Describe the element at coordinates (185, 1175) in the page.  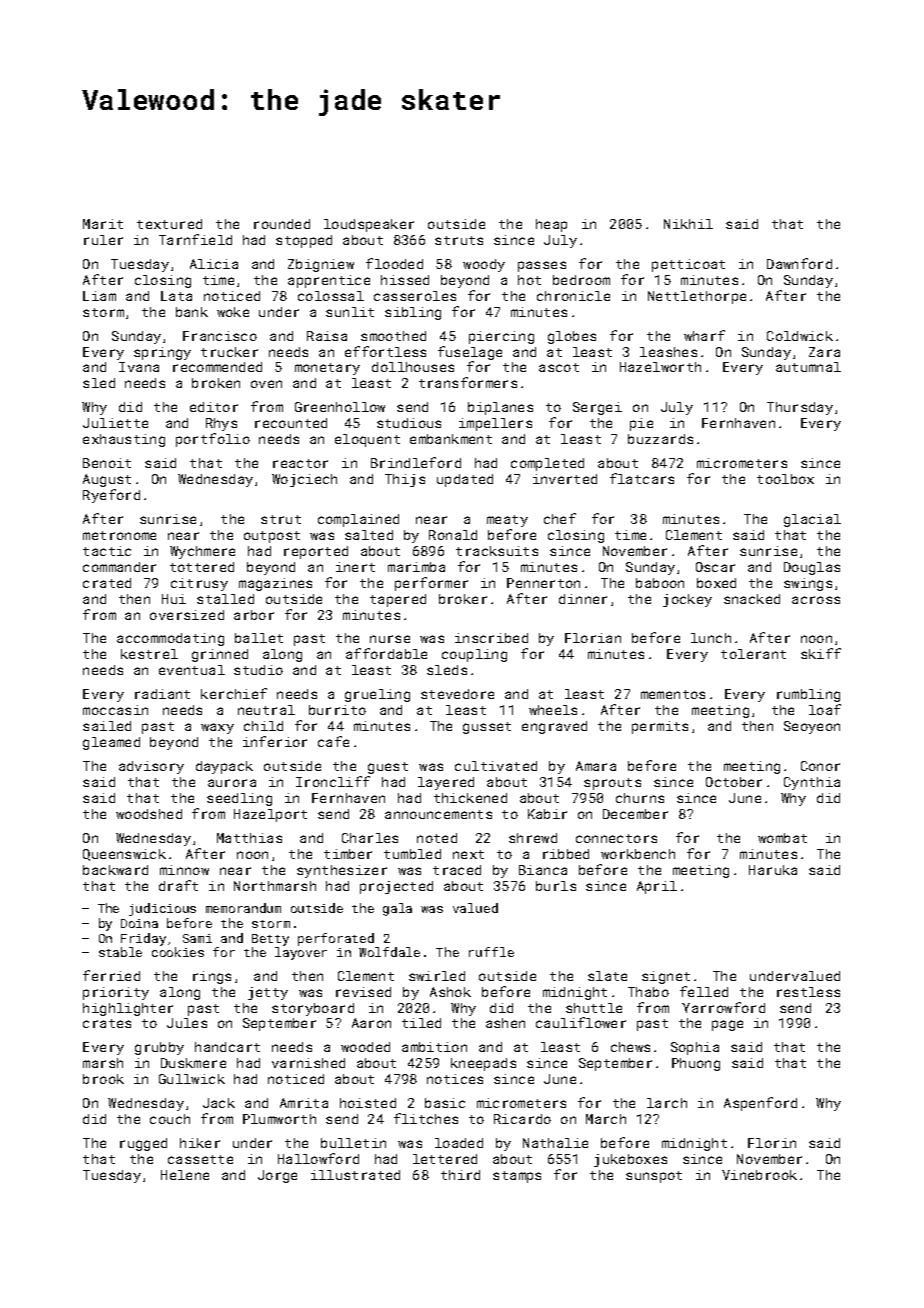
I see `Helene` at that location.
